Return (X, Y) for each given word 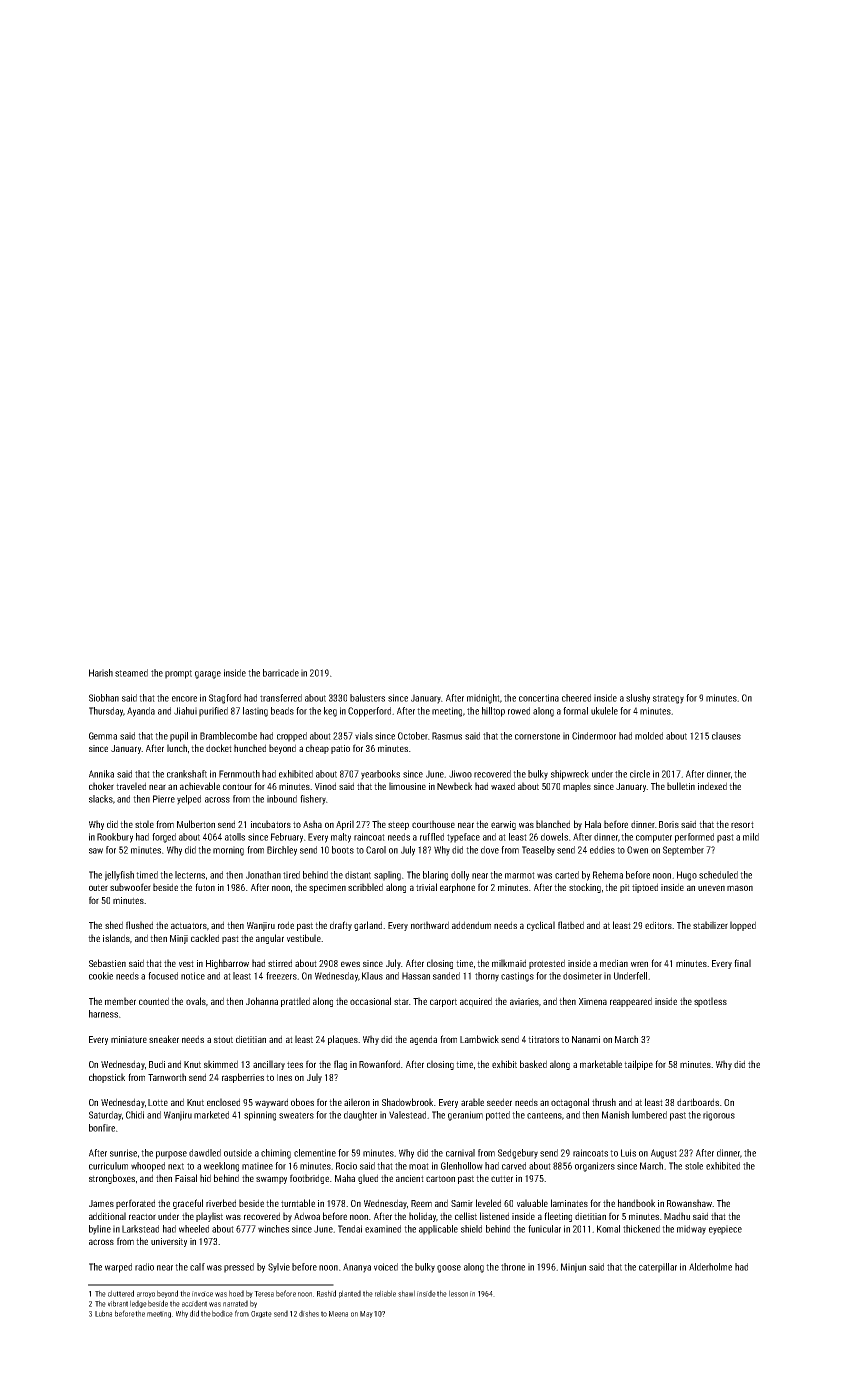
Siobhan (104, 698)
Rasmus (447, 736)
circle (640, 774)
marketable (601, 1064)
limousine (407, 786)
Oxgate (261, 1314)
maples (577, 787)
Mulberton (196, 824)
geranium (465, 1116)
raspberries (243, 1078)
